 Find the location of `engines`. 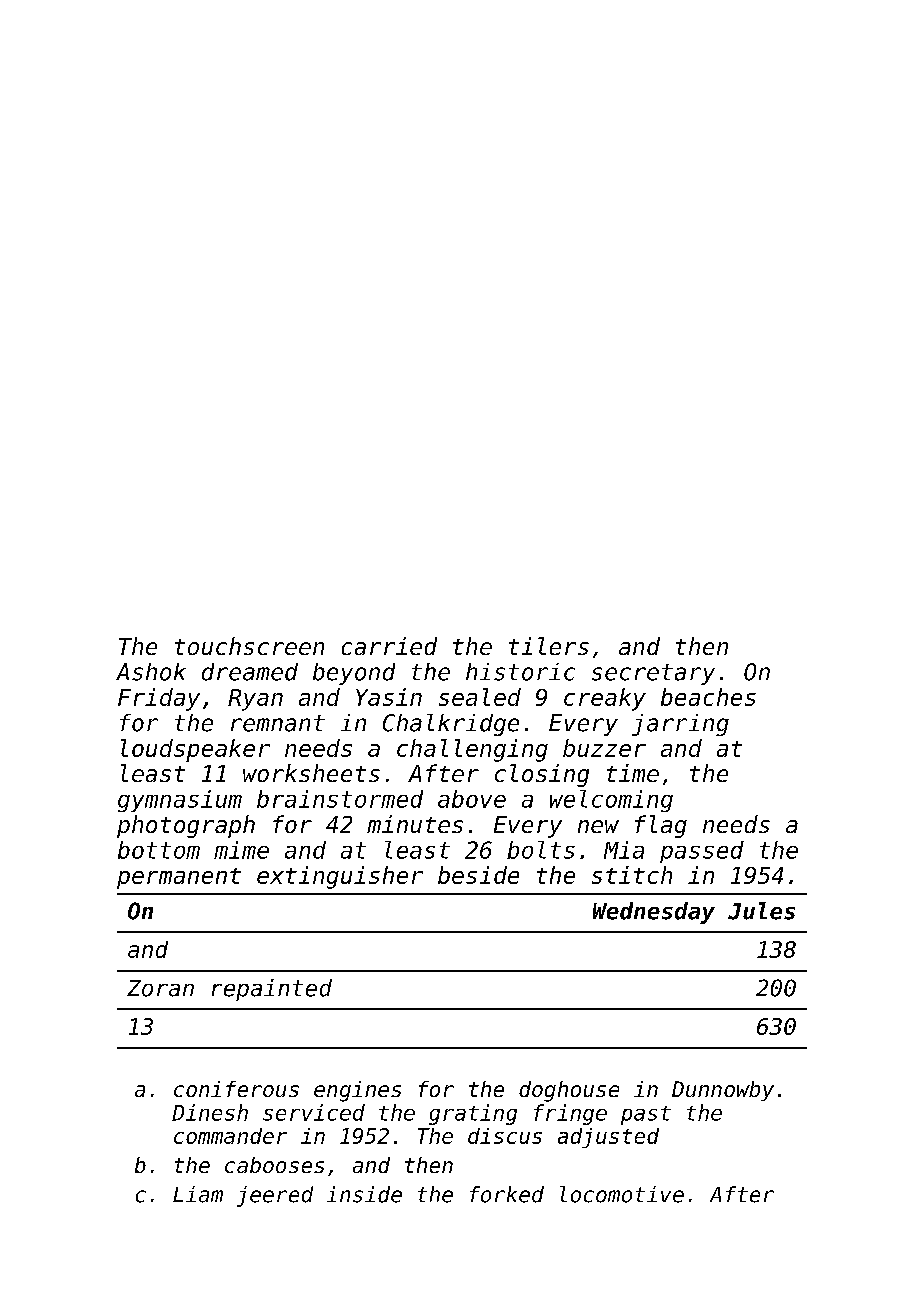

engines is located at coordinates (357, 1091).
